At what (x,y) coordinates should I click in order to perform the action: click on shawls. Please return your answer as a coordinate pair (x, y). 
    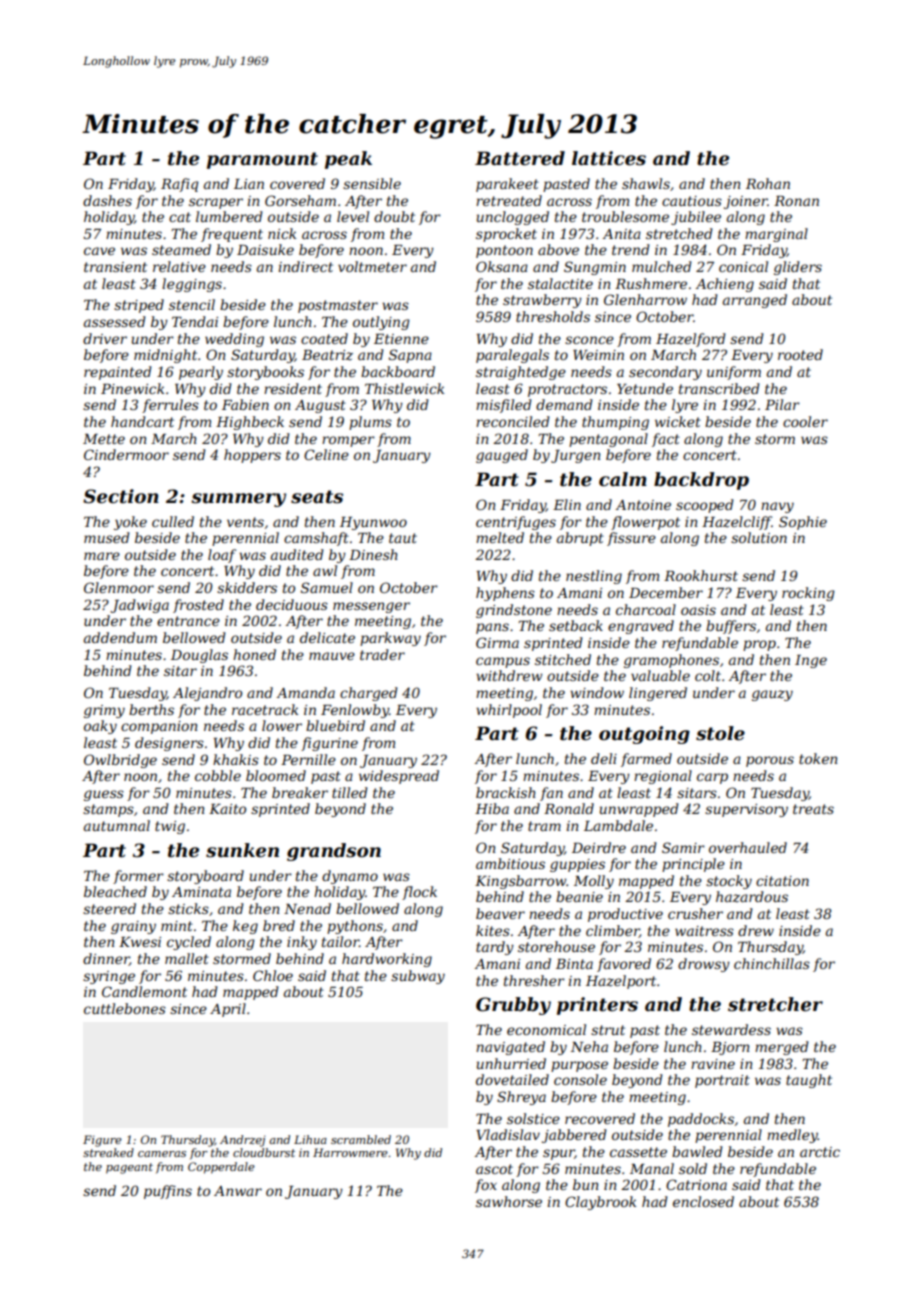
    Looking at the image, I should click on (646, 183).
